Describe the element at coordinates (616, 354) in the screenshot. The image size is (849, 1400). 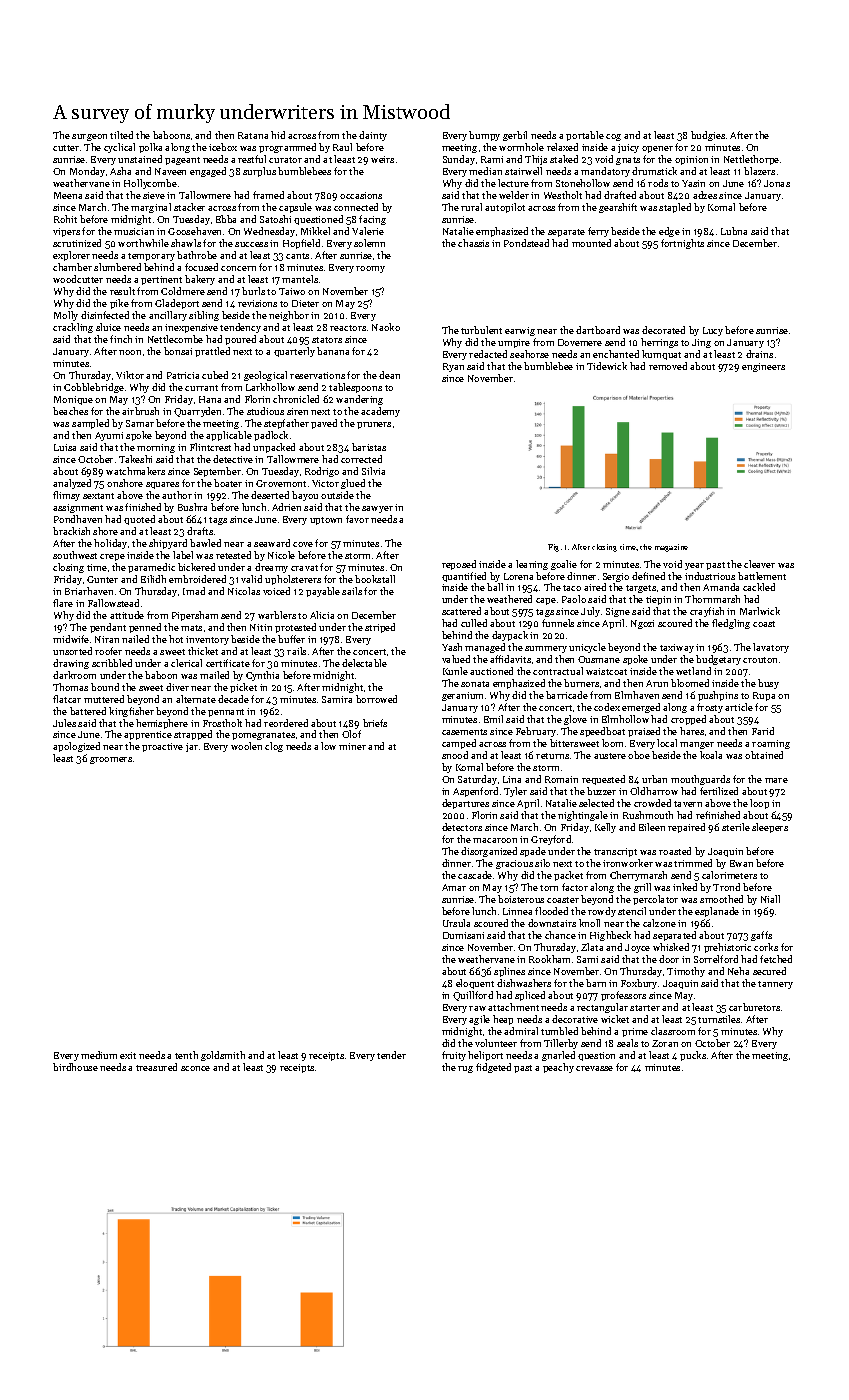
I see `enchanted` at that location.
